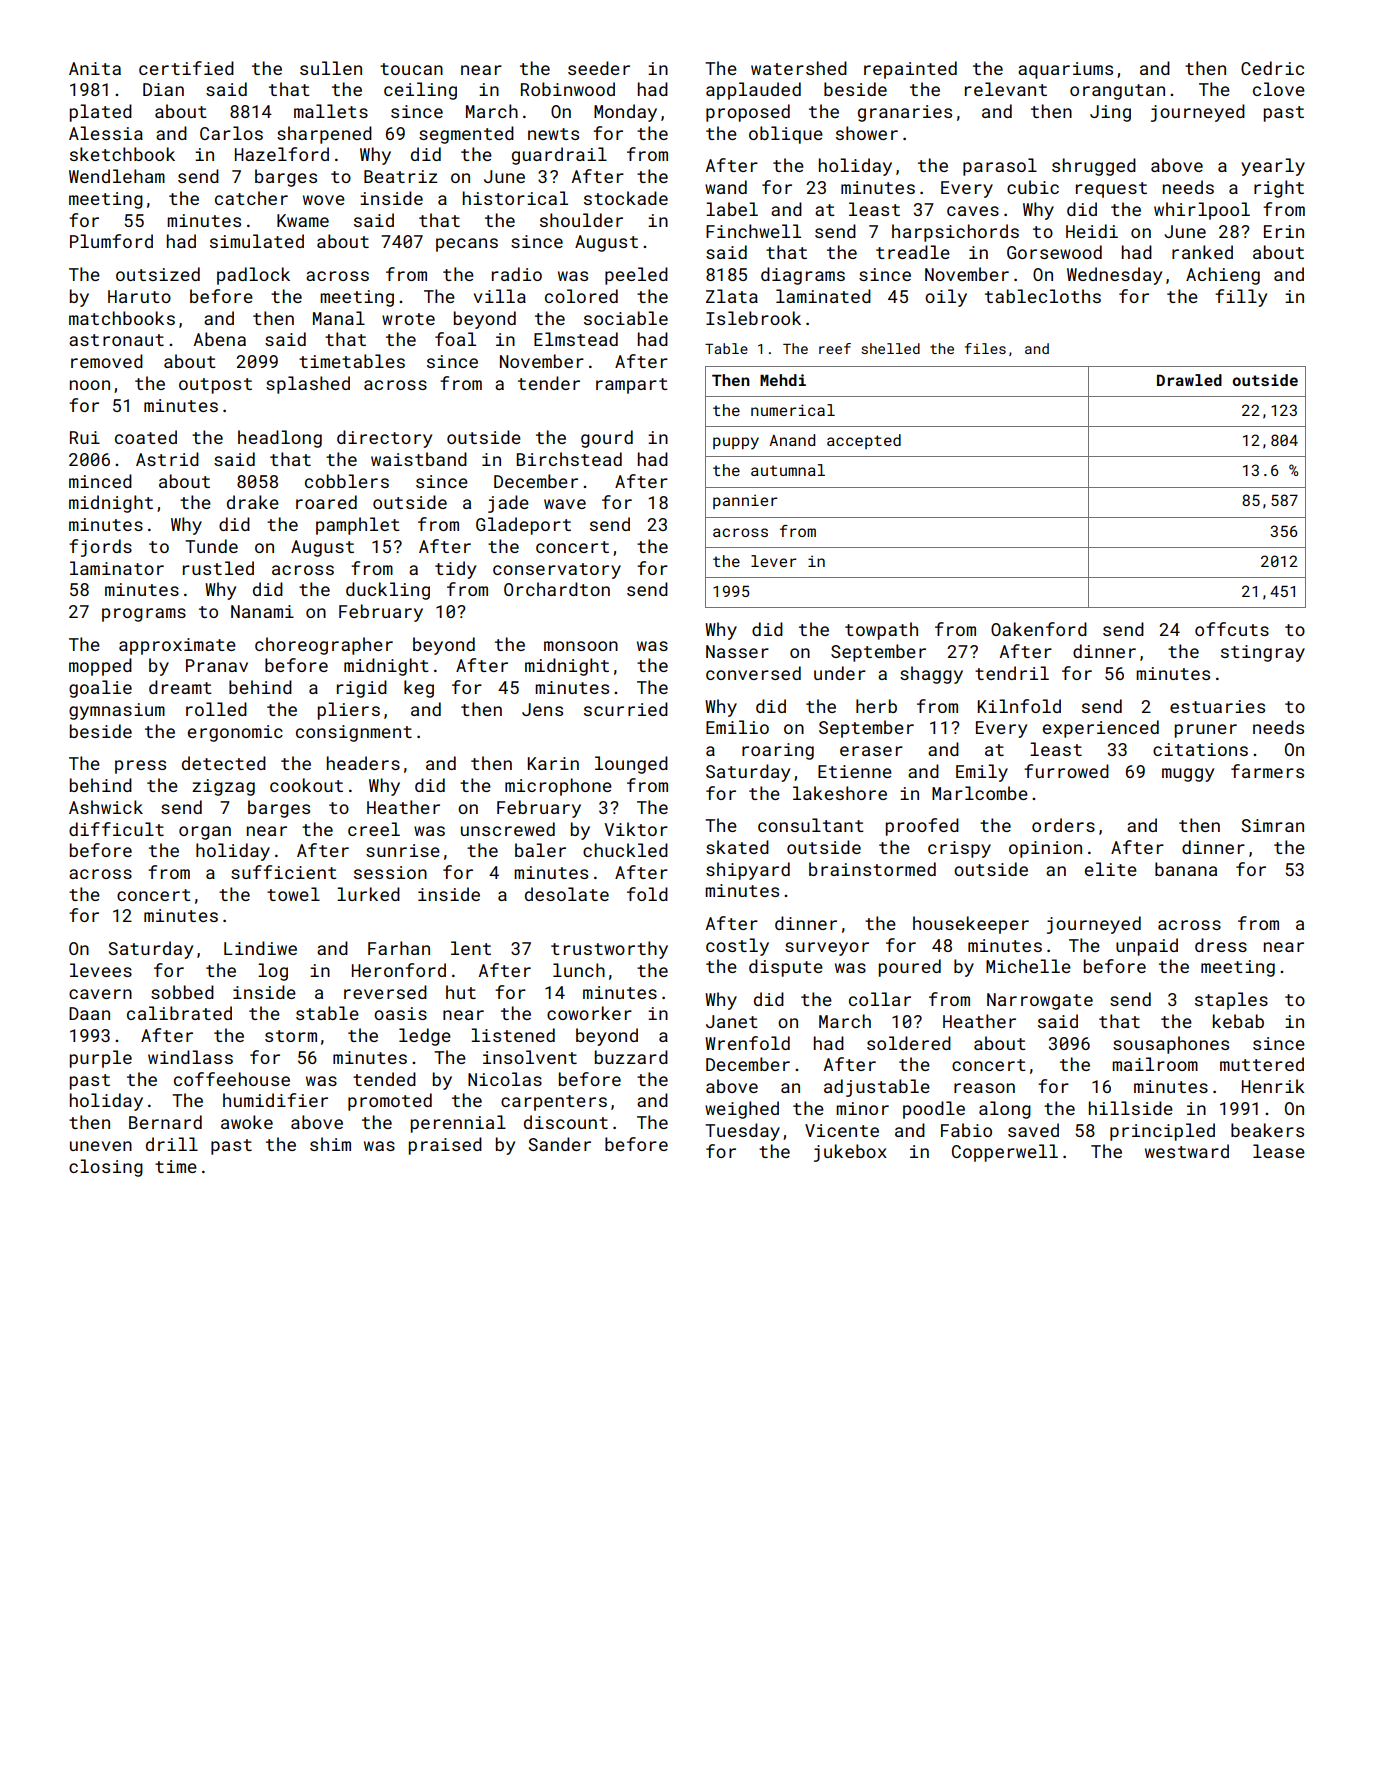  I want to click on zigzag, so click(223, 787).
